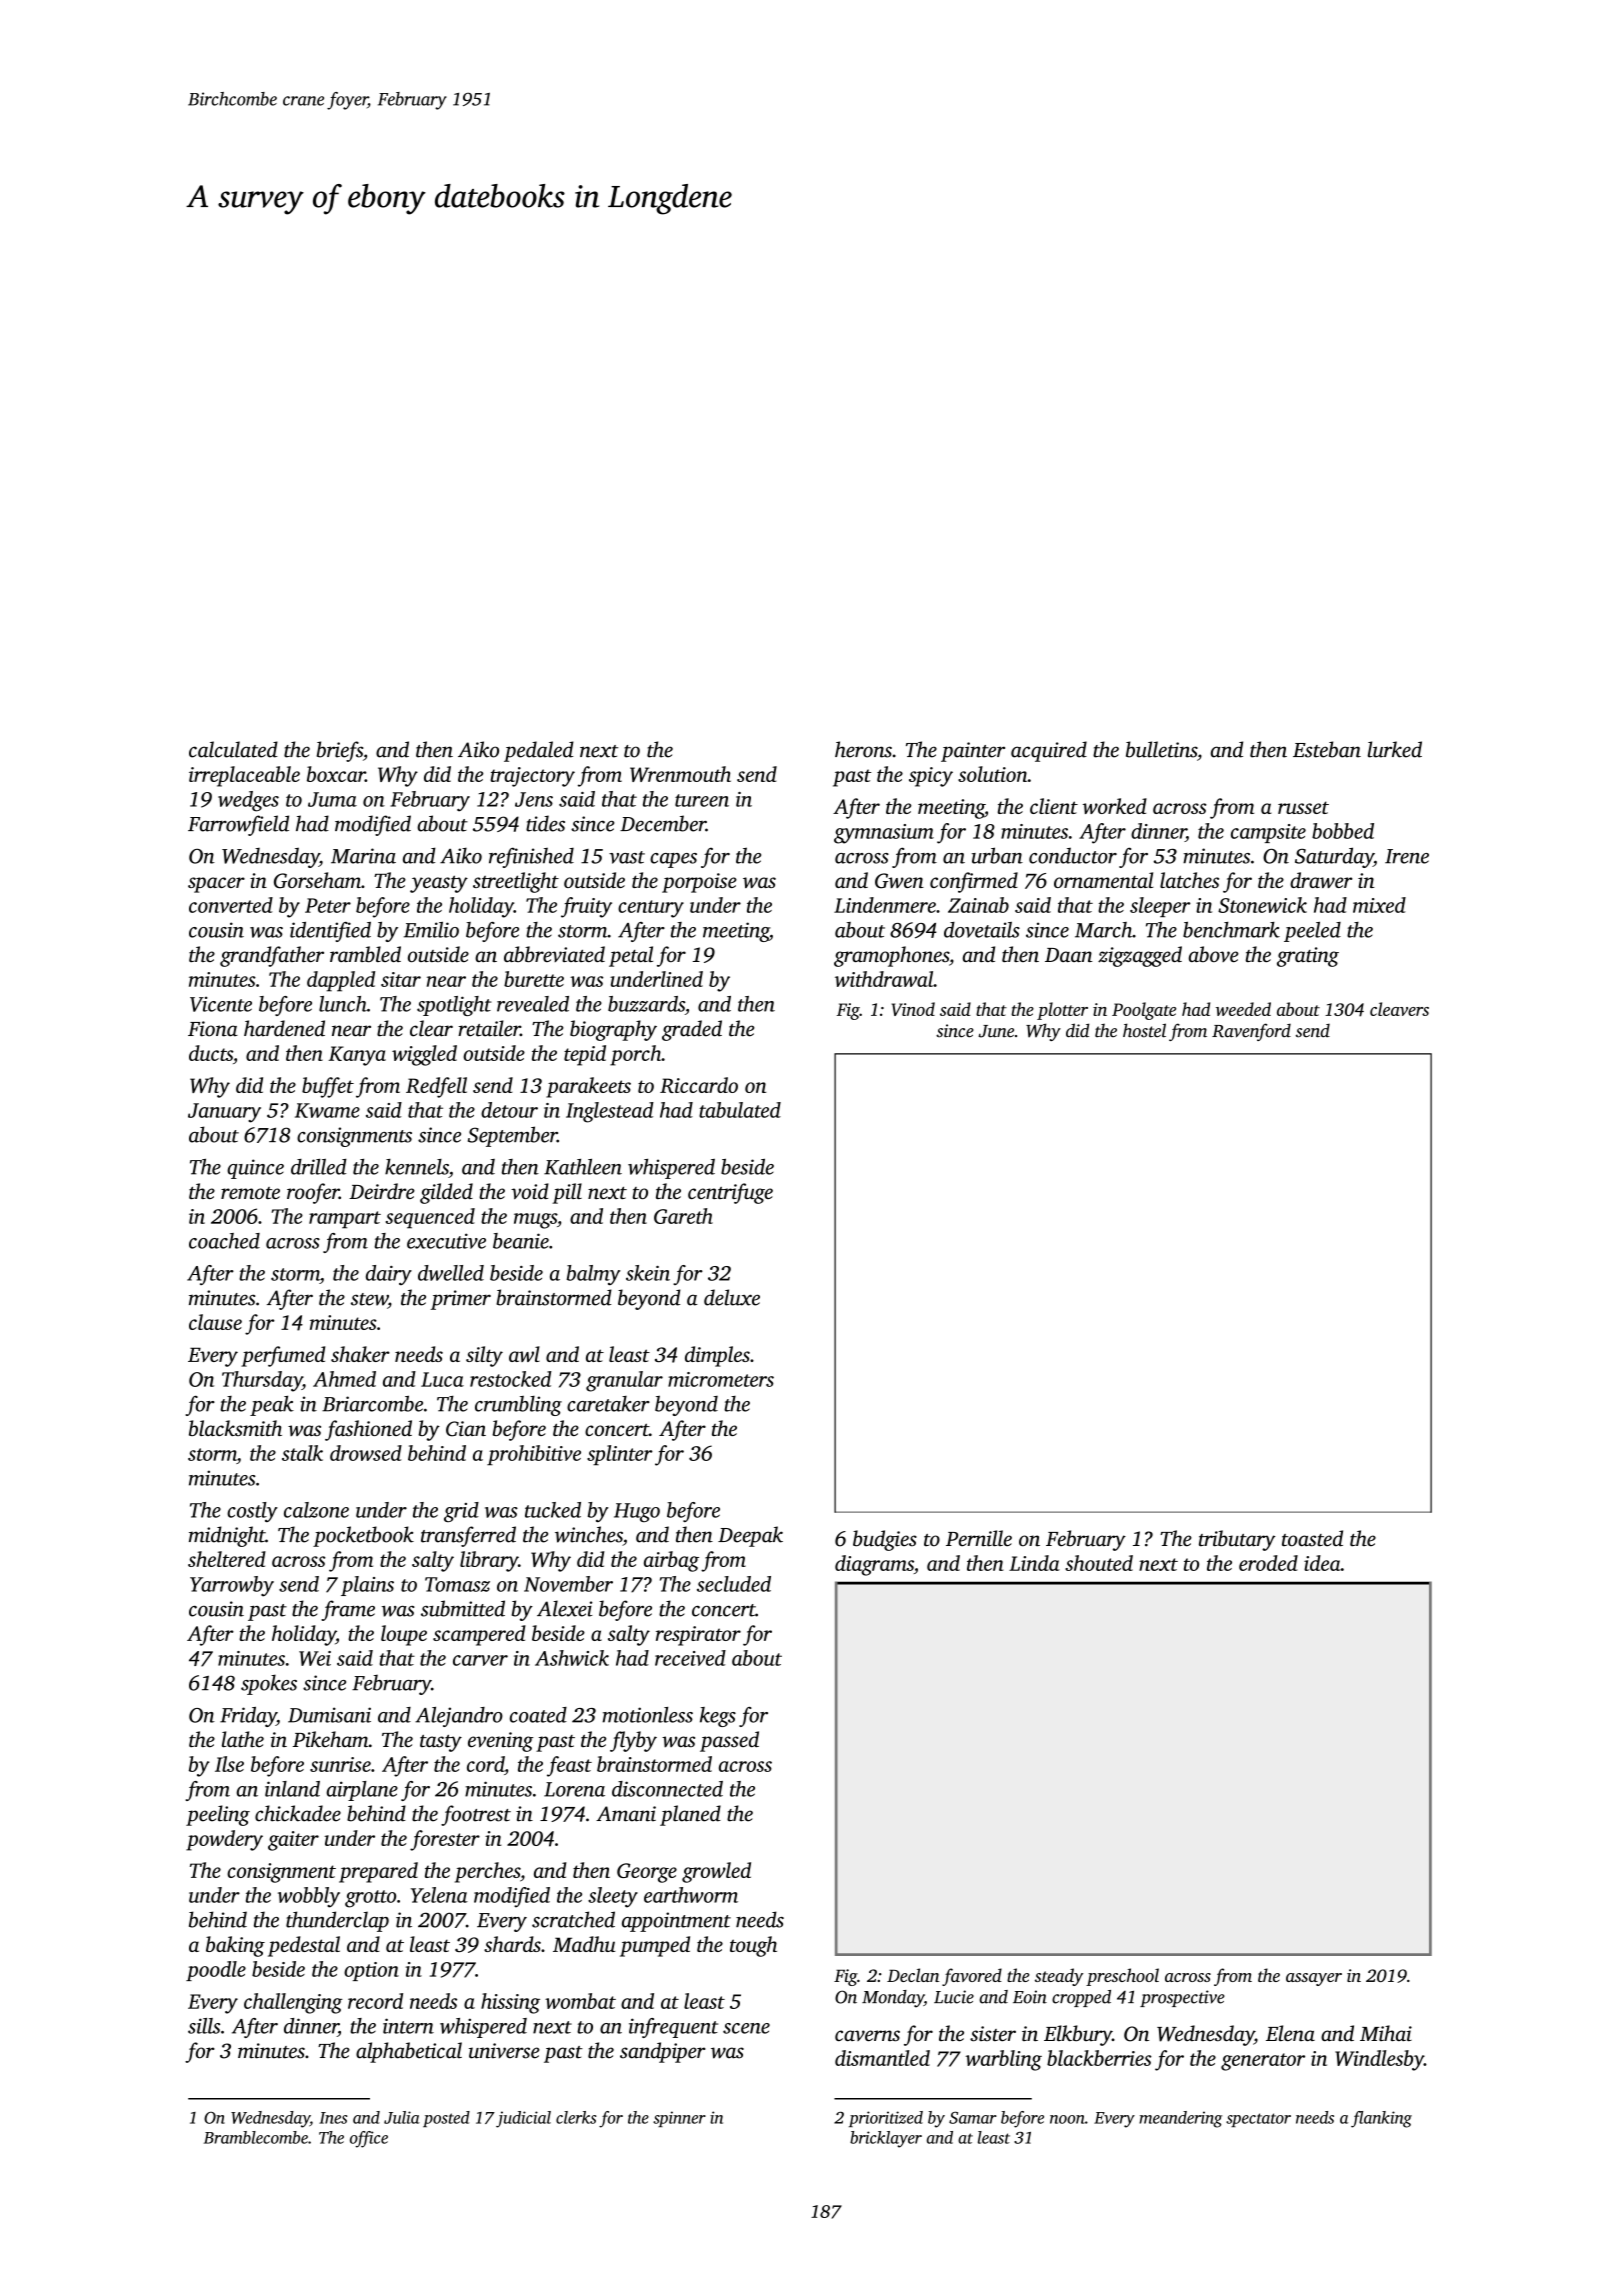 The image size is (1620, 2292). I want to click on coated, so click(538, 1715).
